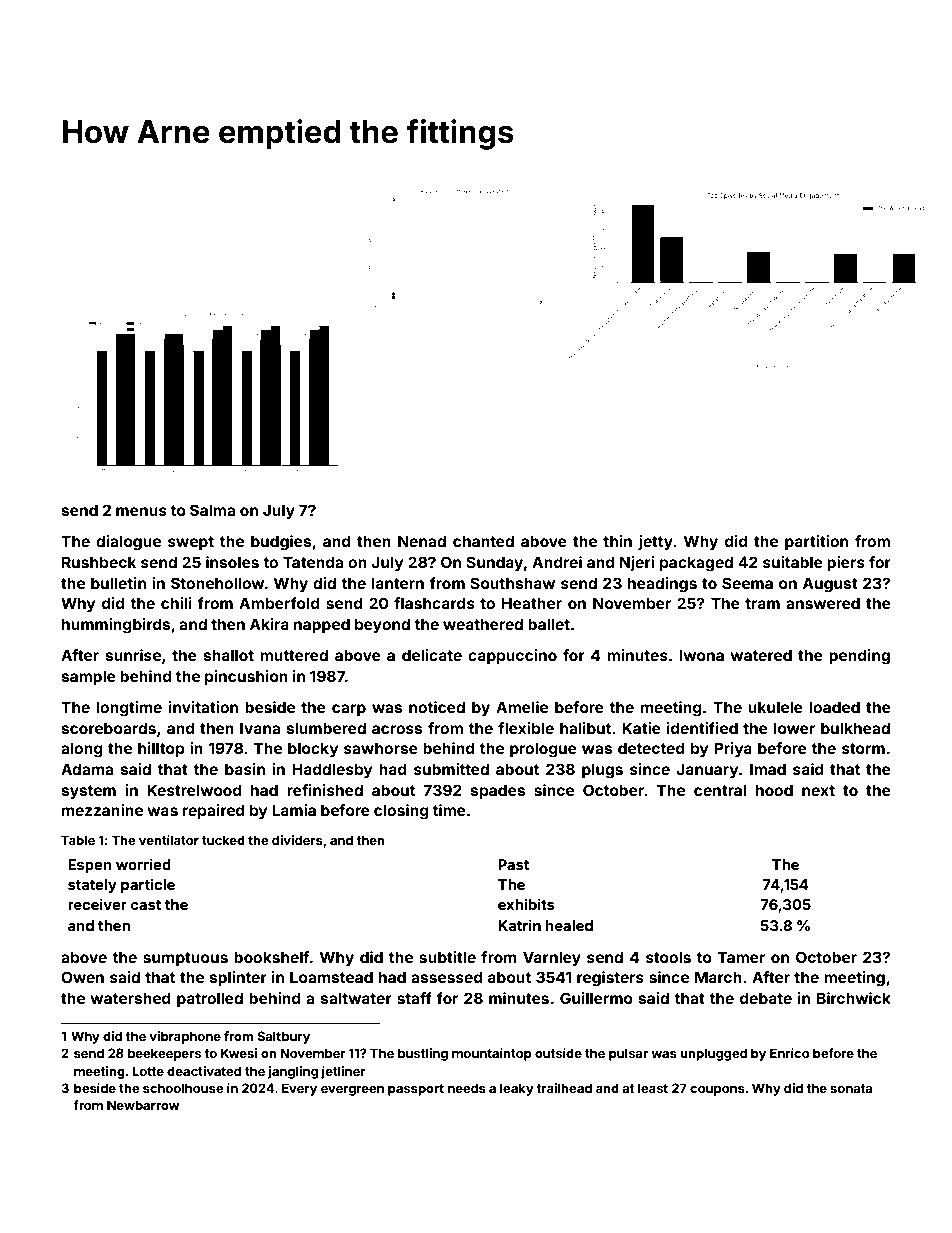 This screenshot has height=1233, width=952. I want to click on pending, so click(859, 657).
